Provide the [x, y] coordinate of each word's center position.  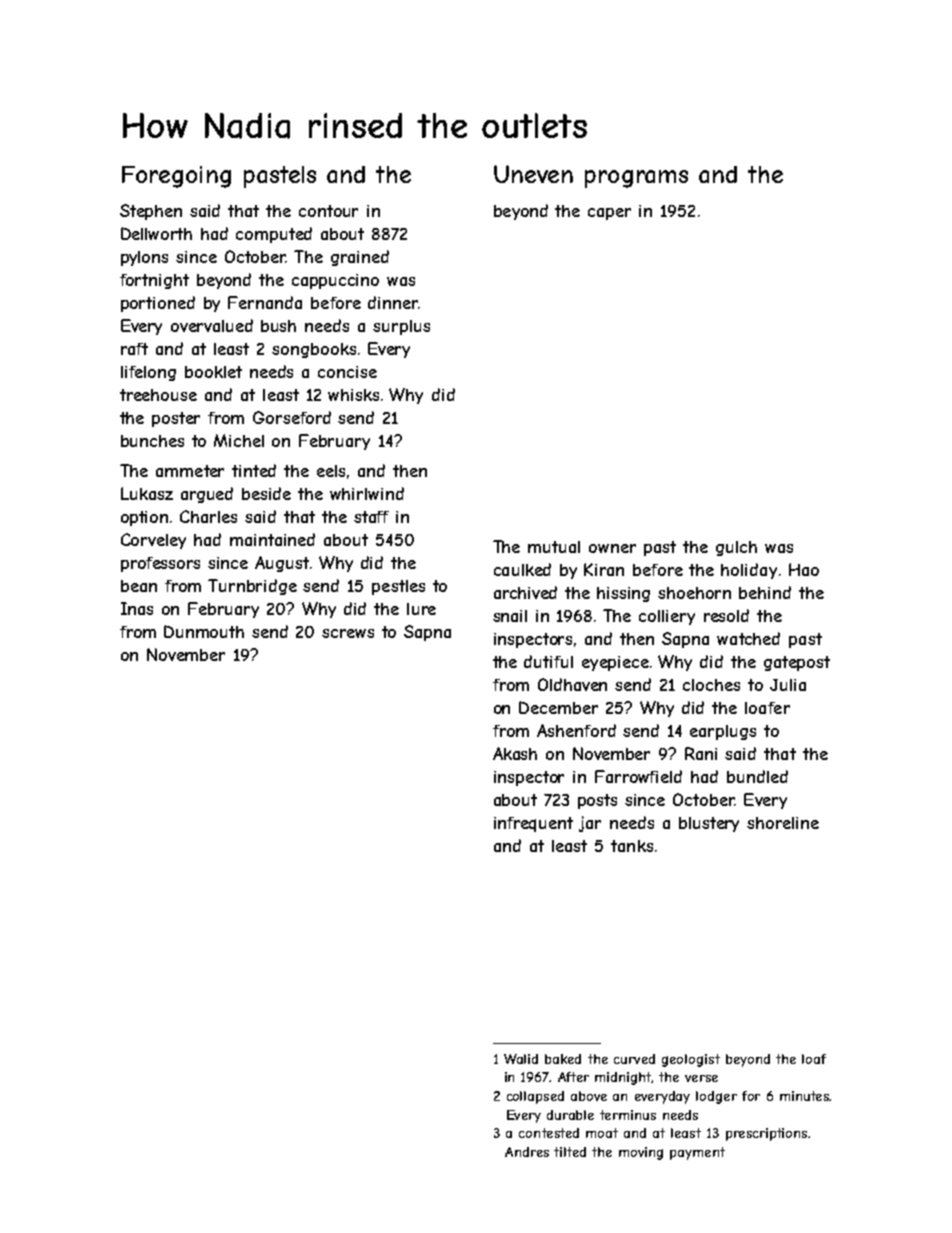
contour [328, 211]
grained [360, 258]
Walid [521, 1059]
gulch [736, 548]
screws [348, 633]
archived [525, 592]
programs [636, 179]
